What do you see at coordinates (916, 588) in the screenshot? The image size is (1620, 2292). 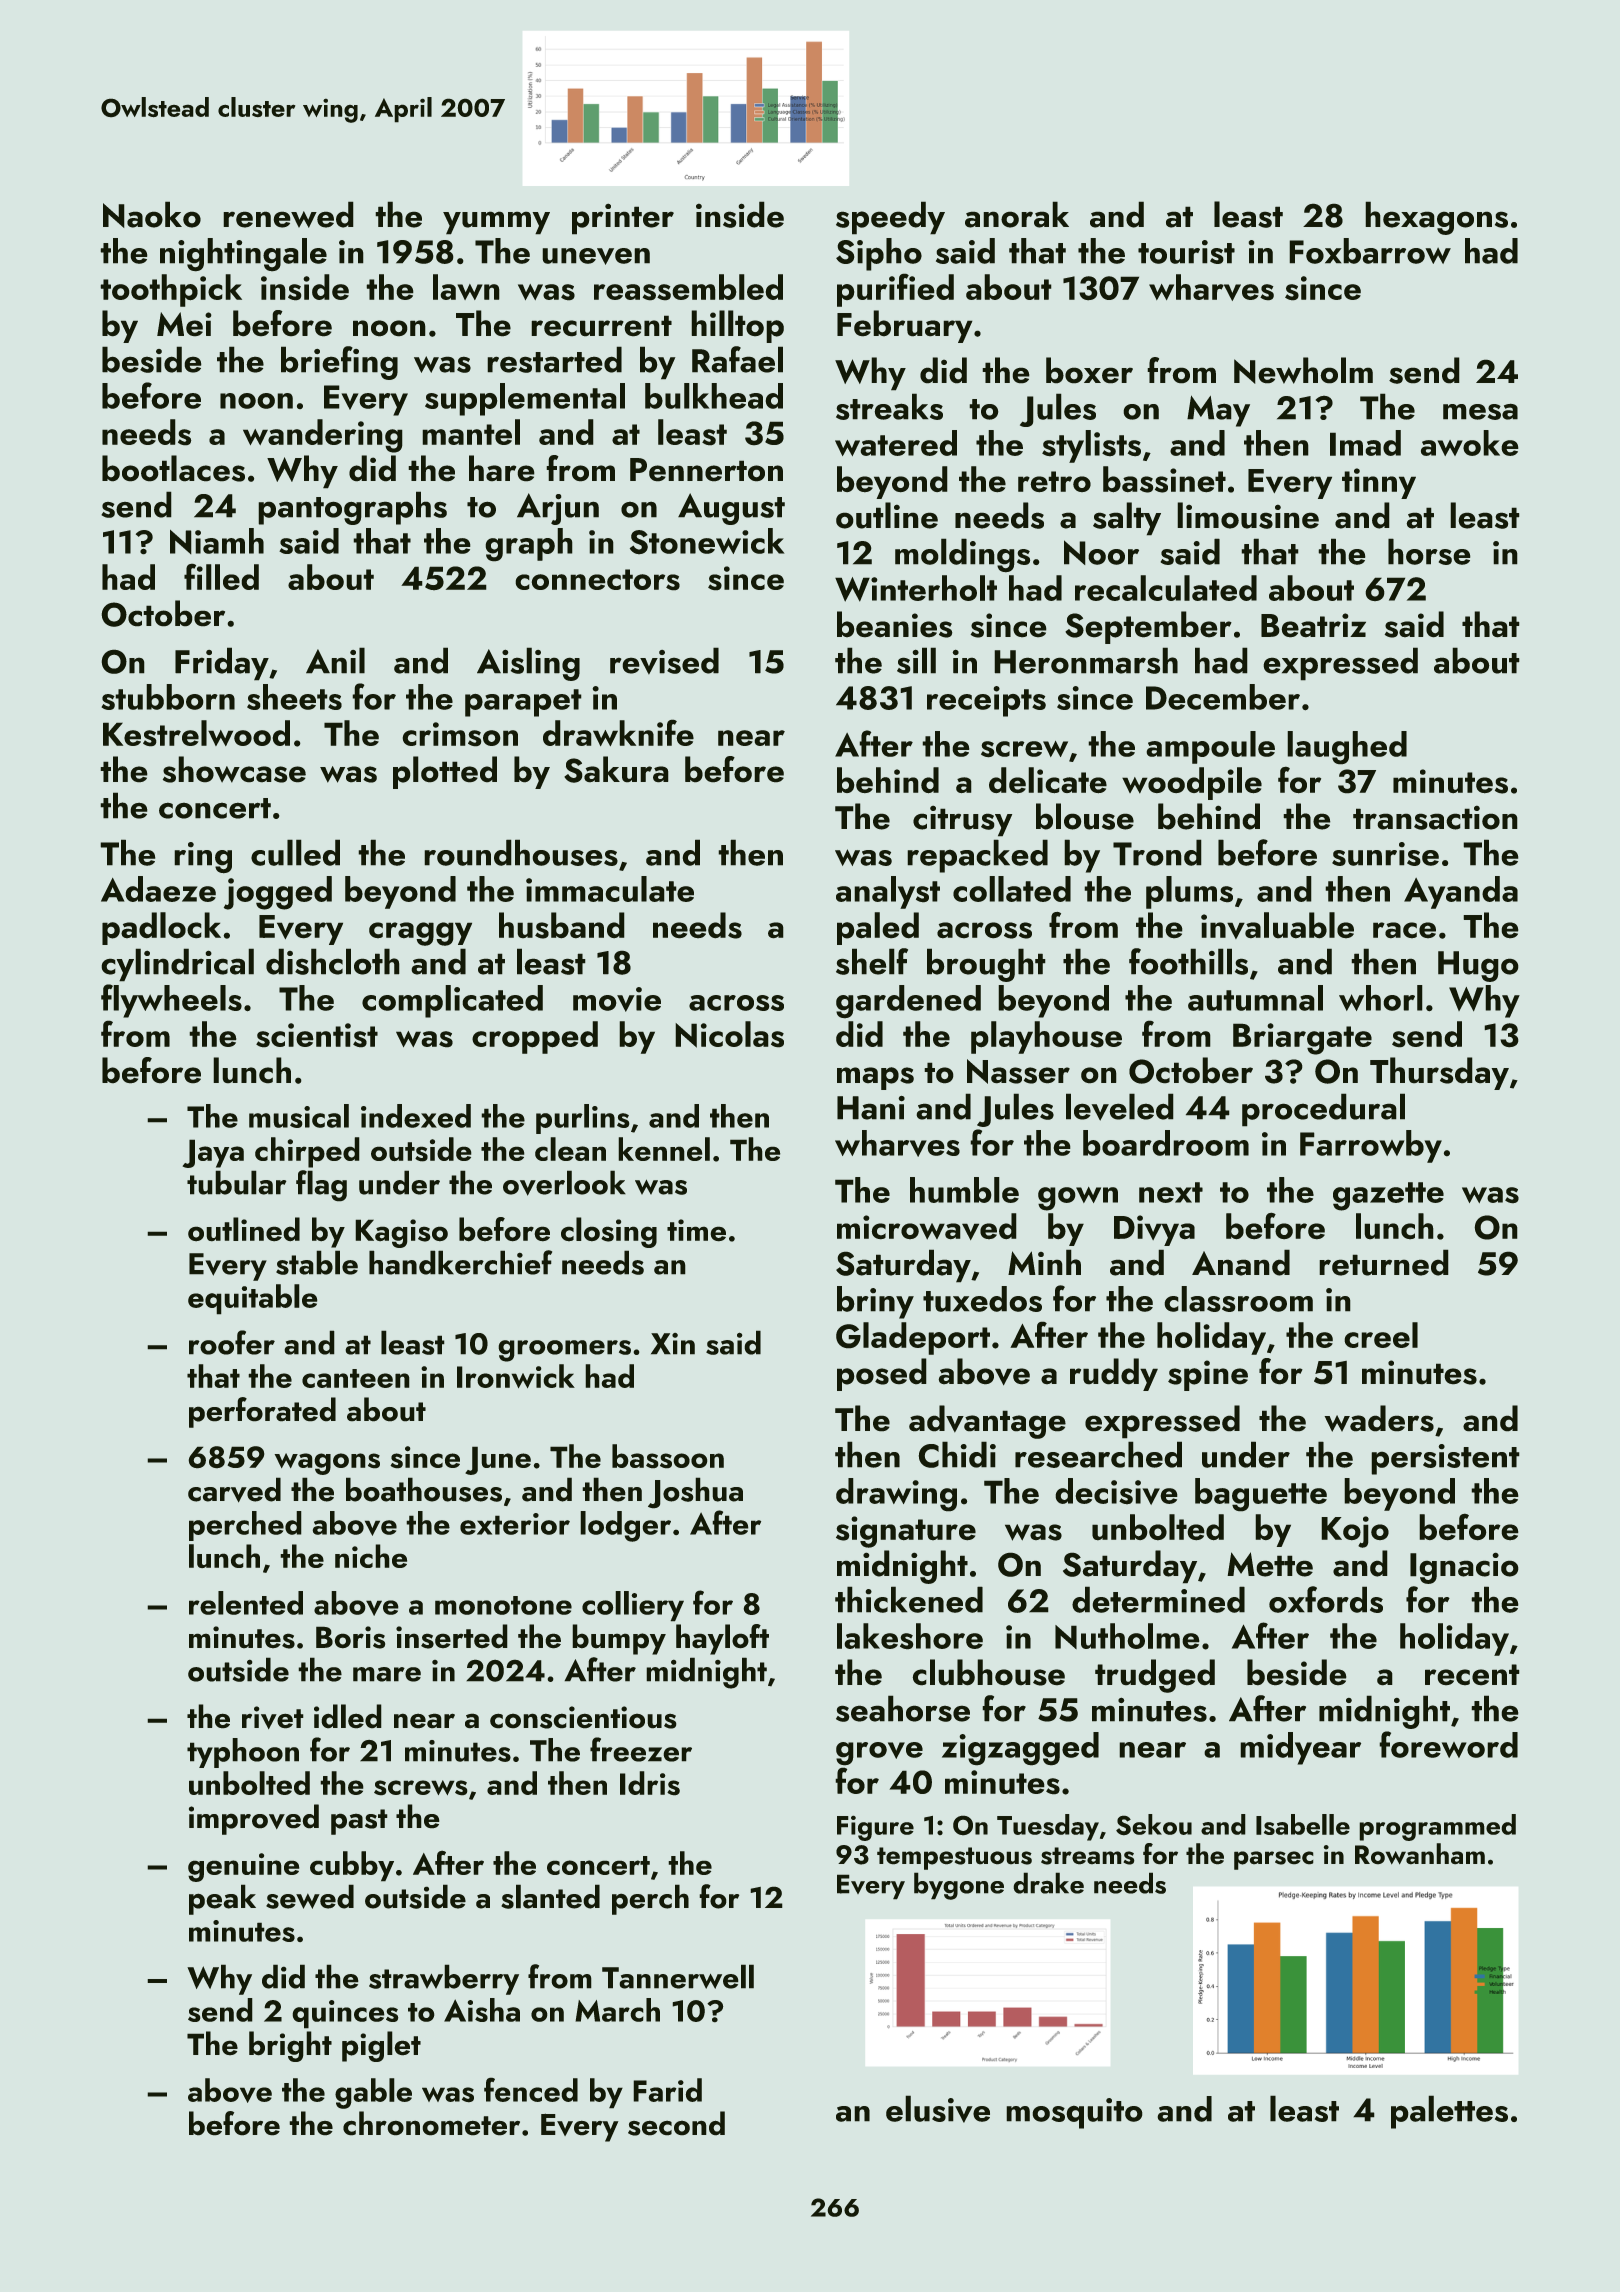 I see `Winterholt` at bounding box center [916, 588].
